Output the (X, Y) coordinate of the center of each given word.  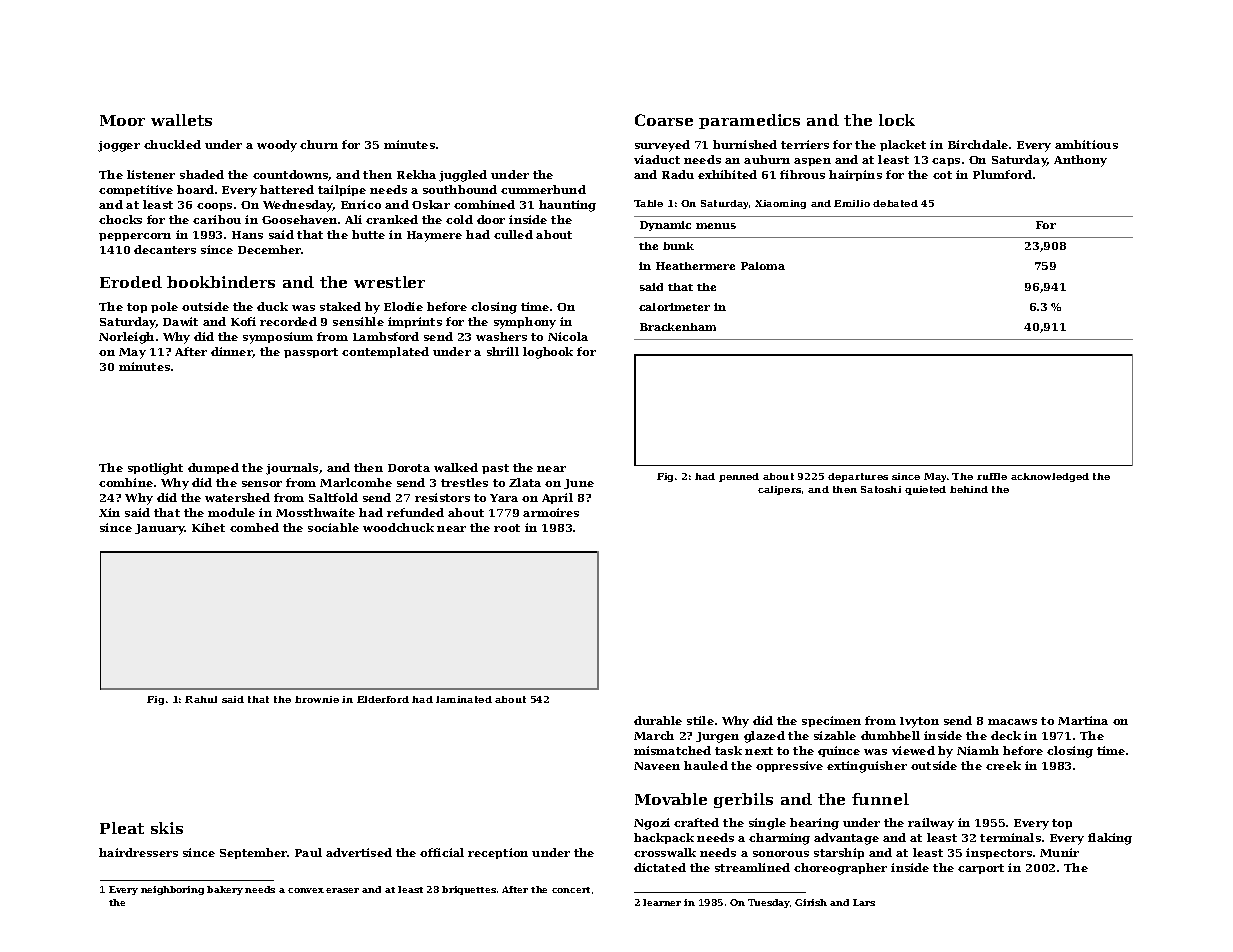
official (442, 852)
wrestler (389, 282)
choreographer (840, 869)
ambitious (1086, 144)
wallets (181, 120)
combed (254, 527)
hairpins (855, 175)
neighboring (172, 890)
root (507, 528)
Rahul (201, 699)
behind (969, 489)
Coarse (664, 120)
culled (513, 234)
